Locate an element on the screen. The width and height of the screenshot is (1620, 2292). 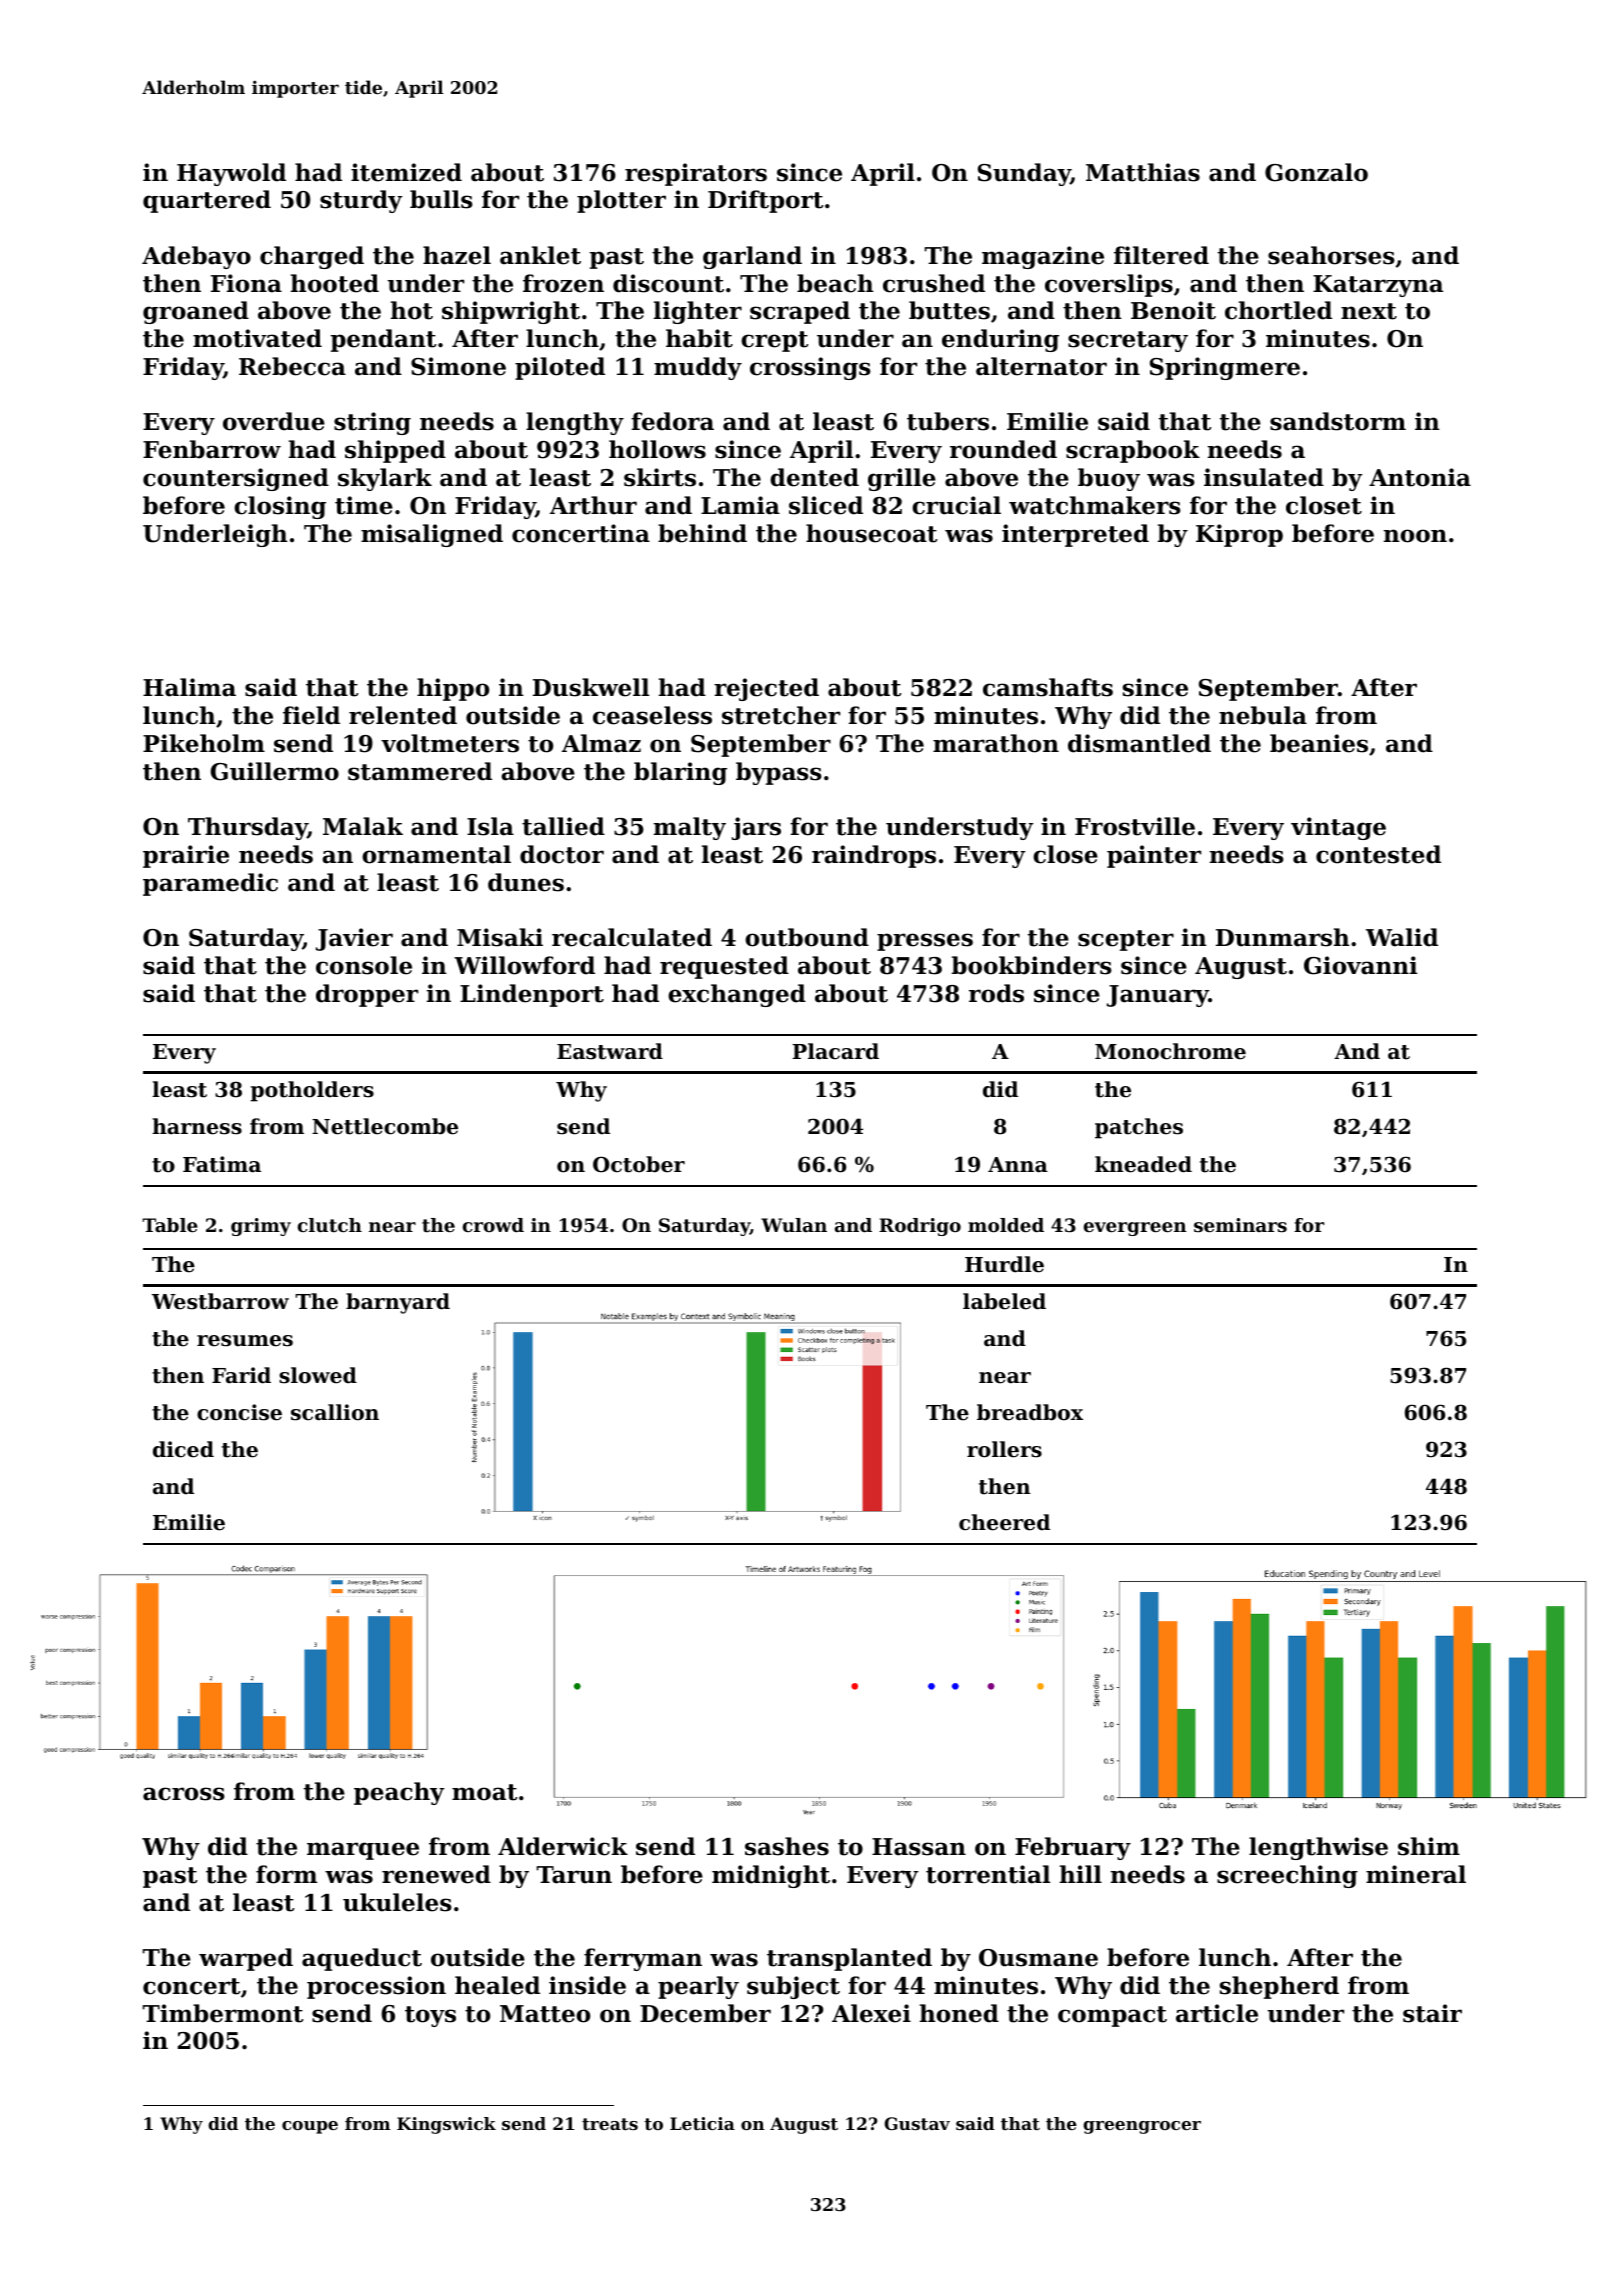
Gonzalo is located at coordinates (1316, 172).
